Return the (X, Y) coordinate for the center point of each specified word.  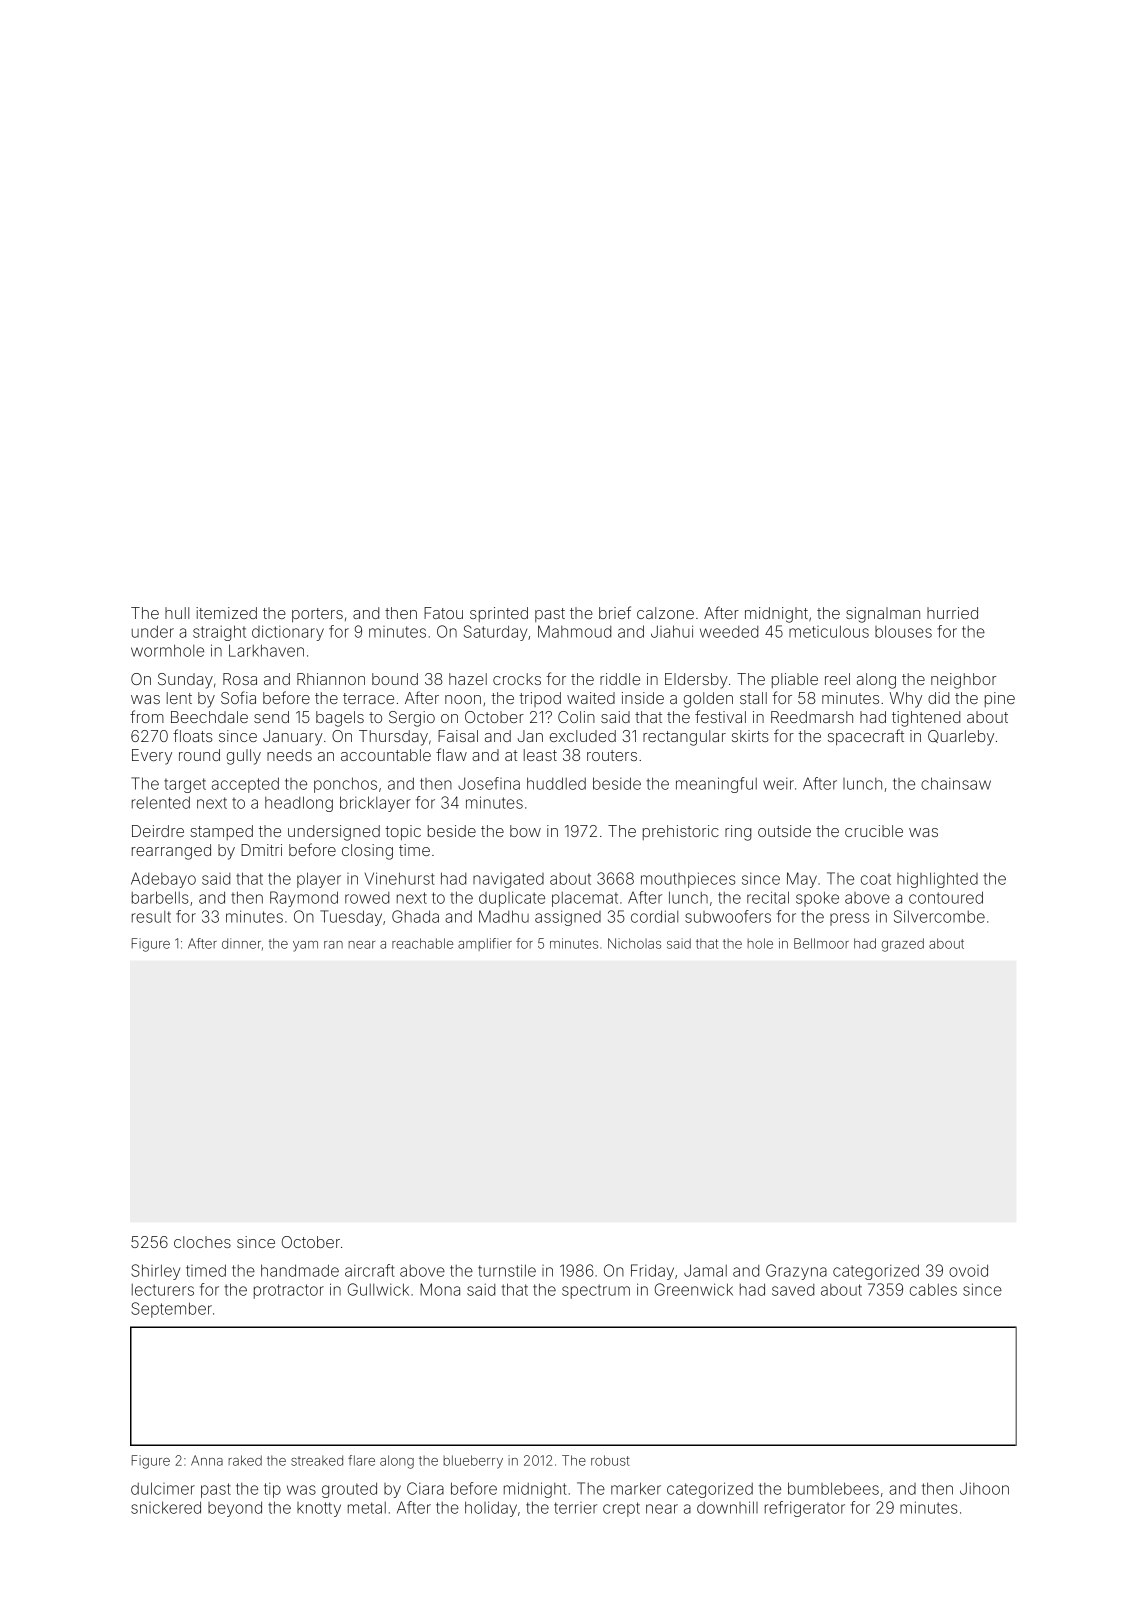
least (540, 755)
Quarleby (961, 738)
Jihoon (984, 1488)
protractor (289, 1291)
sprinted (499, 614)
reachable (422, 943)
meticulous (829, 631)
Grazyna (796, 1272)
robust (610, 1460)
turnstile (507, 1270)
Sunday (185, 681)
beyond (235, 1509)
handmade (300, 1270)
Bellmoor (821, 943)
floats (193, 735)
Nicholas (634, 943)
